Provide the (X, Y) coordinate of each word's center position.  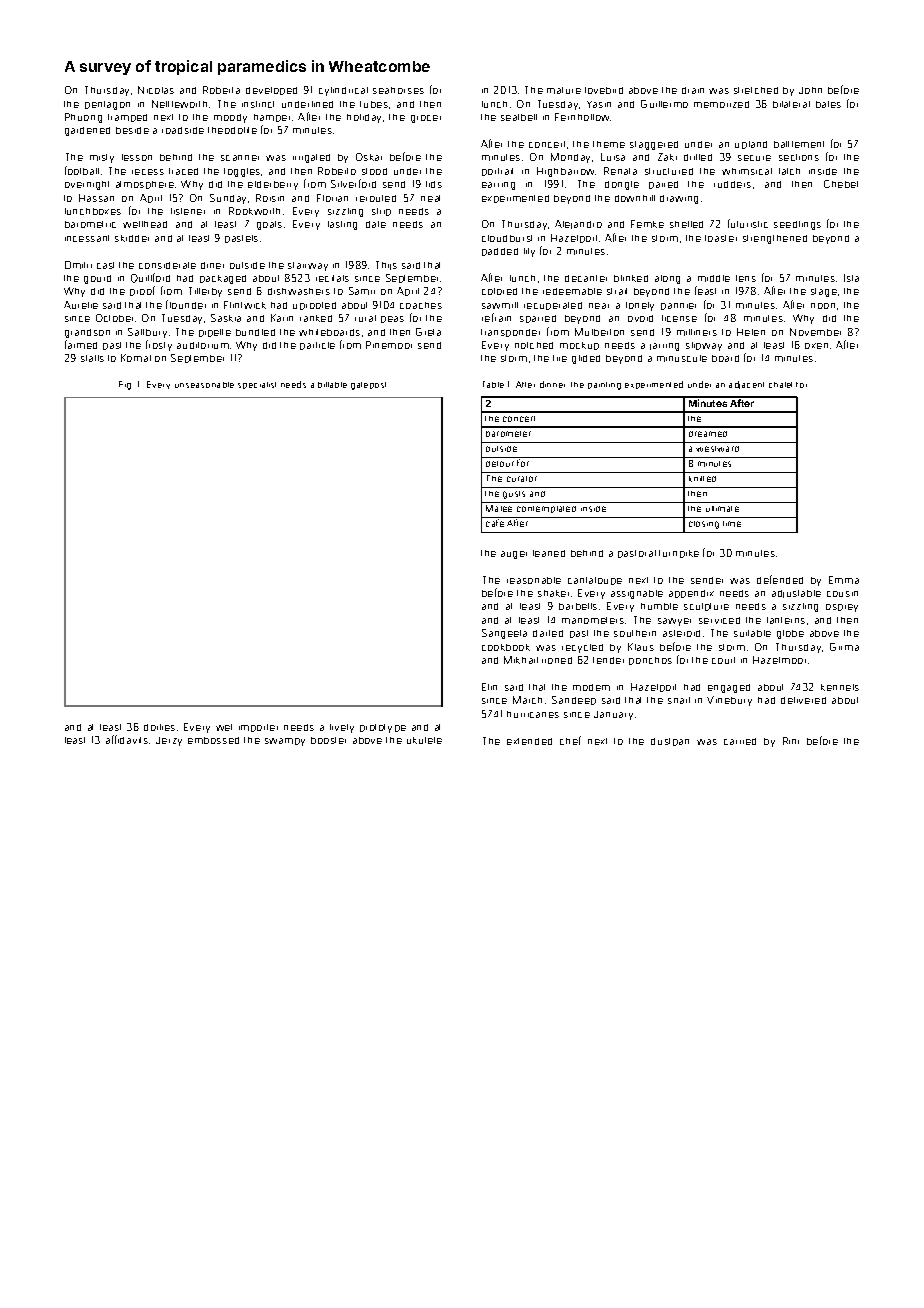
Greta (428, 332)
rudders (732, 184)
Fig (125, 385)
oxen (816, 346)
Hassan (96, 198)
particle (317, 346)
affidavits (127, 739)
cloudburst (507, 238)
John (810, 90)
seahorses (398, 90)
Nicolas (156, 90)
